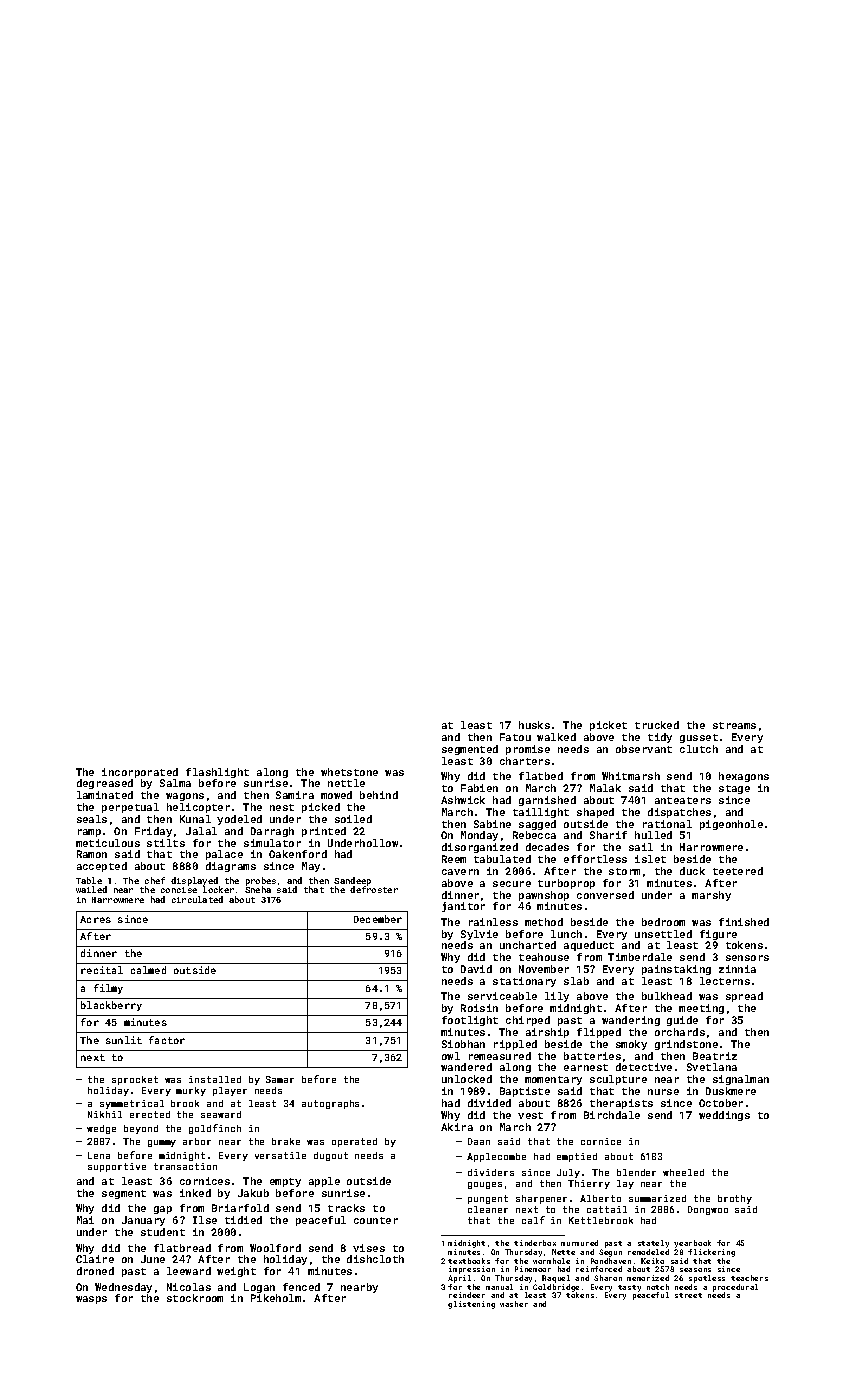 The image size is (849, 1400). What do you see at coordinates (534, 725) in the screenshot?
I see `husks` at bounding box center [534, 725].
